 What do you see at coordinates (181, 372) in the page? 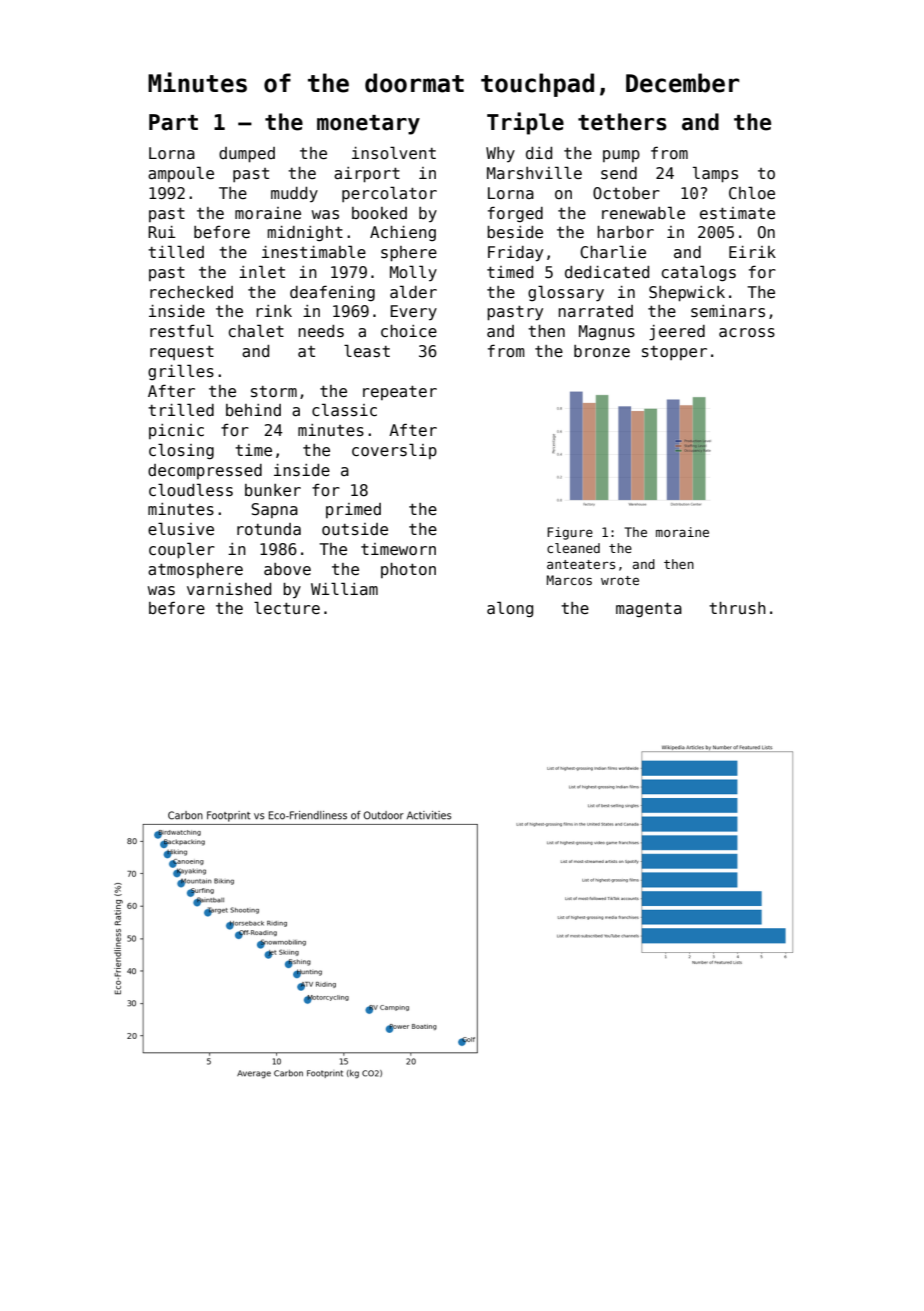
I see `grilles` at bounding box center [181, 372].
